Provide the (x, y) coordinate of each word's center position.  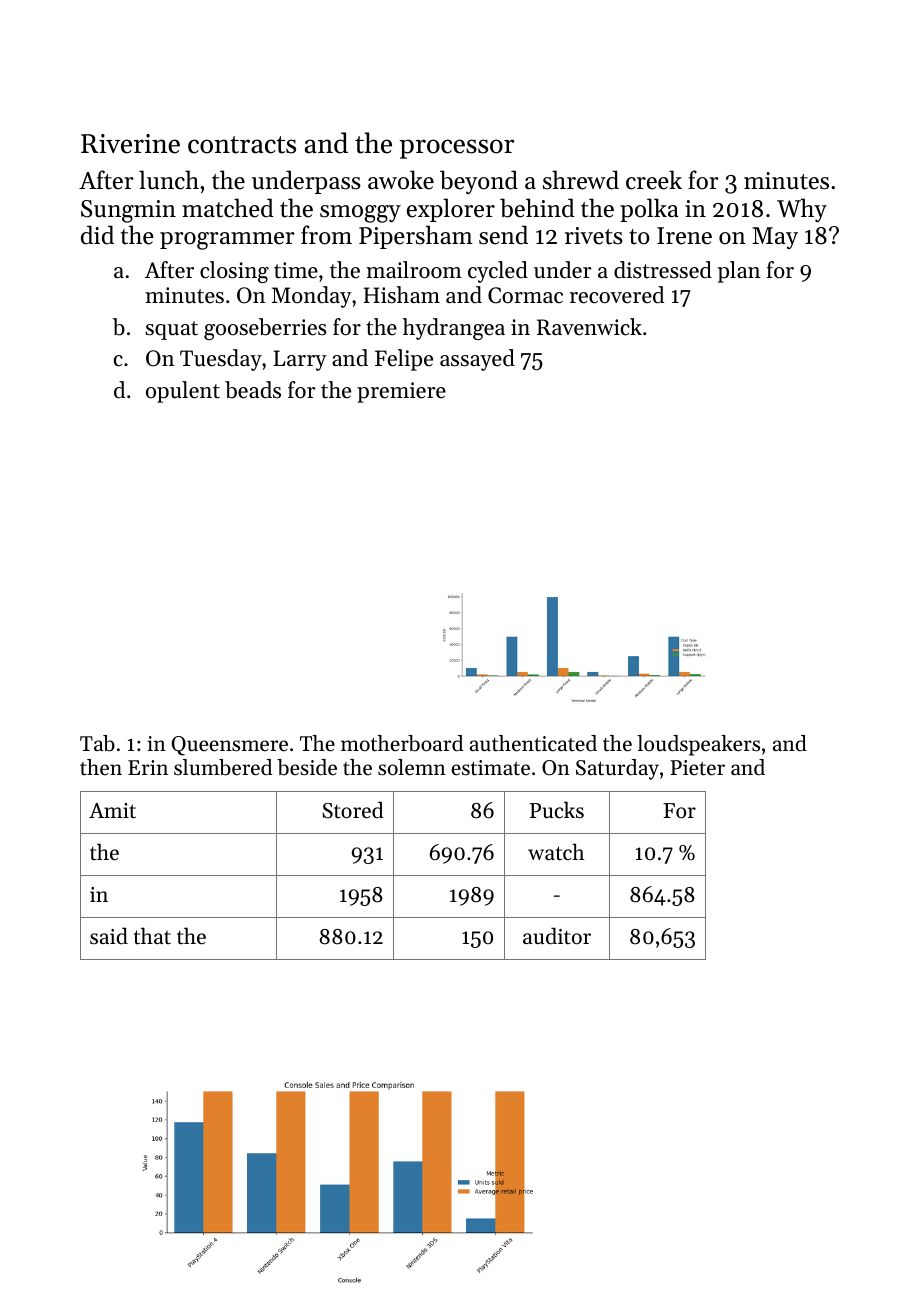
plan (739, 272)
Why (802, 210)
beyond (479, 182)
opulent (183, 392)
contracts (242, 145)
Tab (97, 743)
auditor (557, 936)
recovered (617, 295)
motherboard (402, 743)
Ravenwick (589, 327)
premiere (401, 392)
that (152, 936)
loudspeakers (698, 745)
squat (172, 330)
